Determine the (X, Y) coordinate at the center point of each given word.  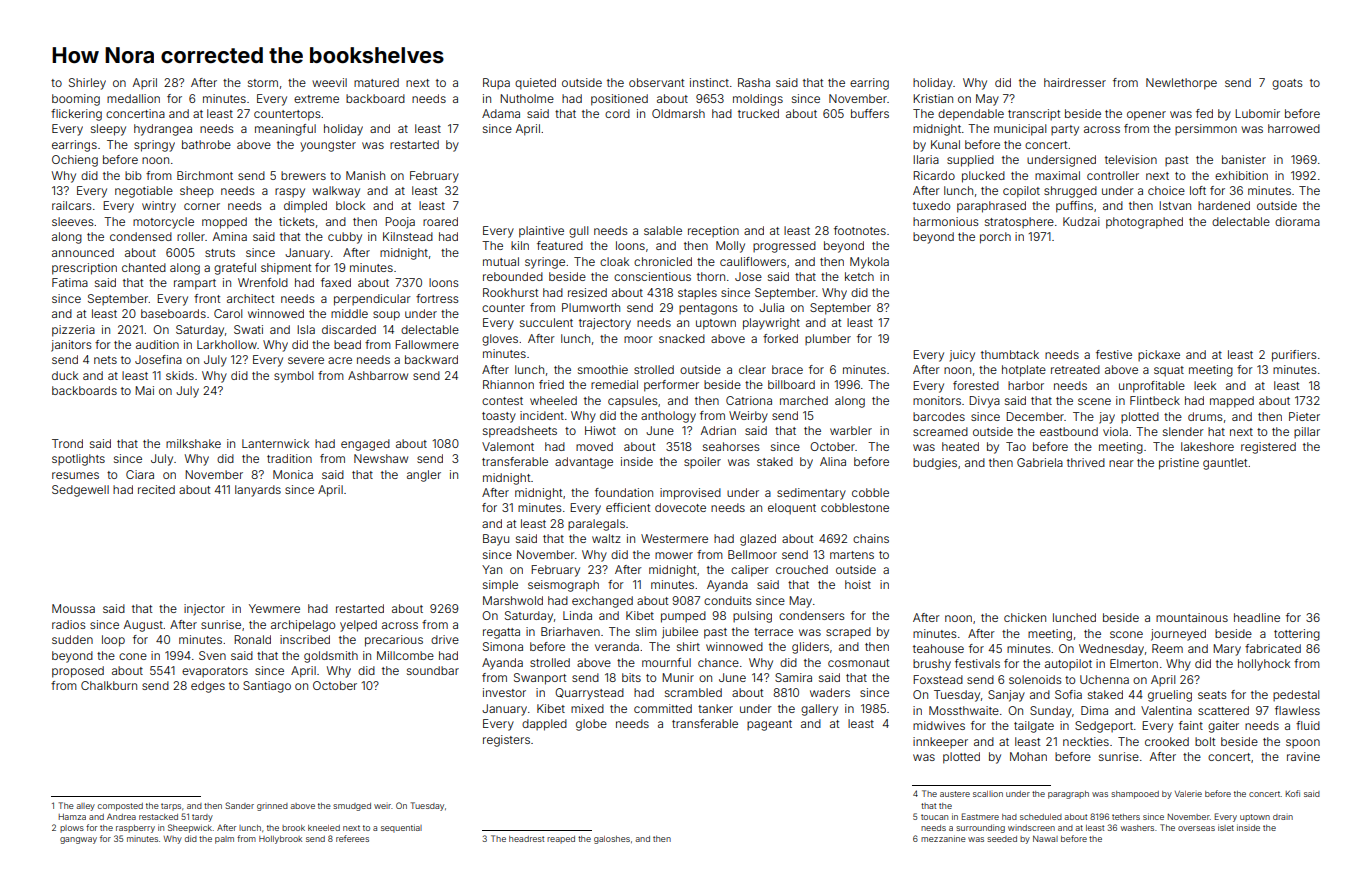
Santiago (267, 687)
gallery (819, 710)
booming (76, 100)
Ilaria (926, 159)
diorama (1297, 221)
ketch (859, 276)
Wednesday (1111, 650)
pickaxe (1159, 355)
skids (180, 375)
